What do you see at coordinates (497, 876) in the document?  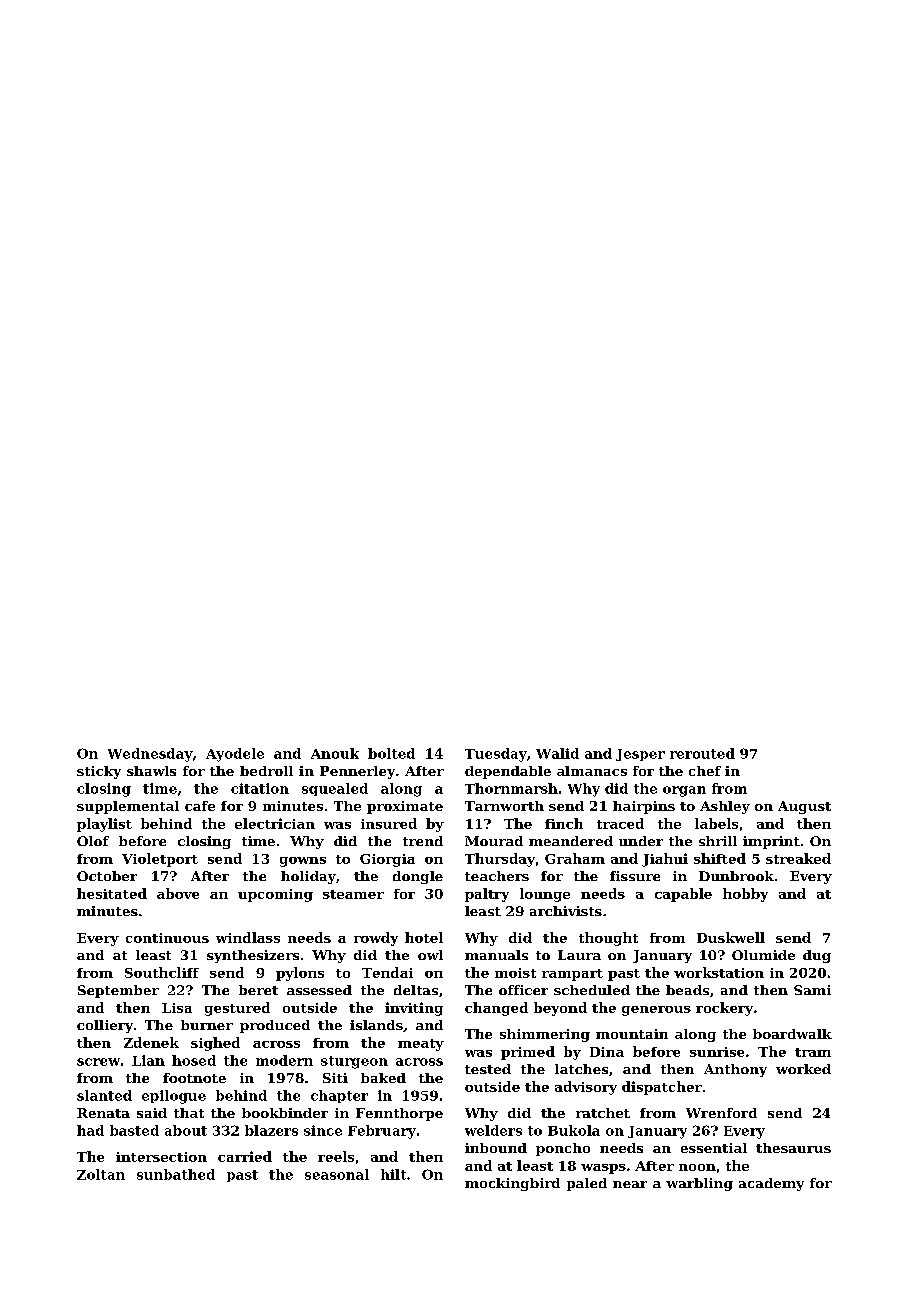 I see `teachers` at bounding box center [497, 876].
